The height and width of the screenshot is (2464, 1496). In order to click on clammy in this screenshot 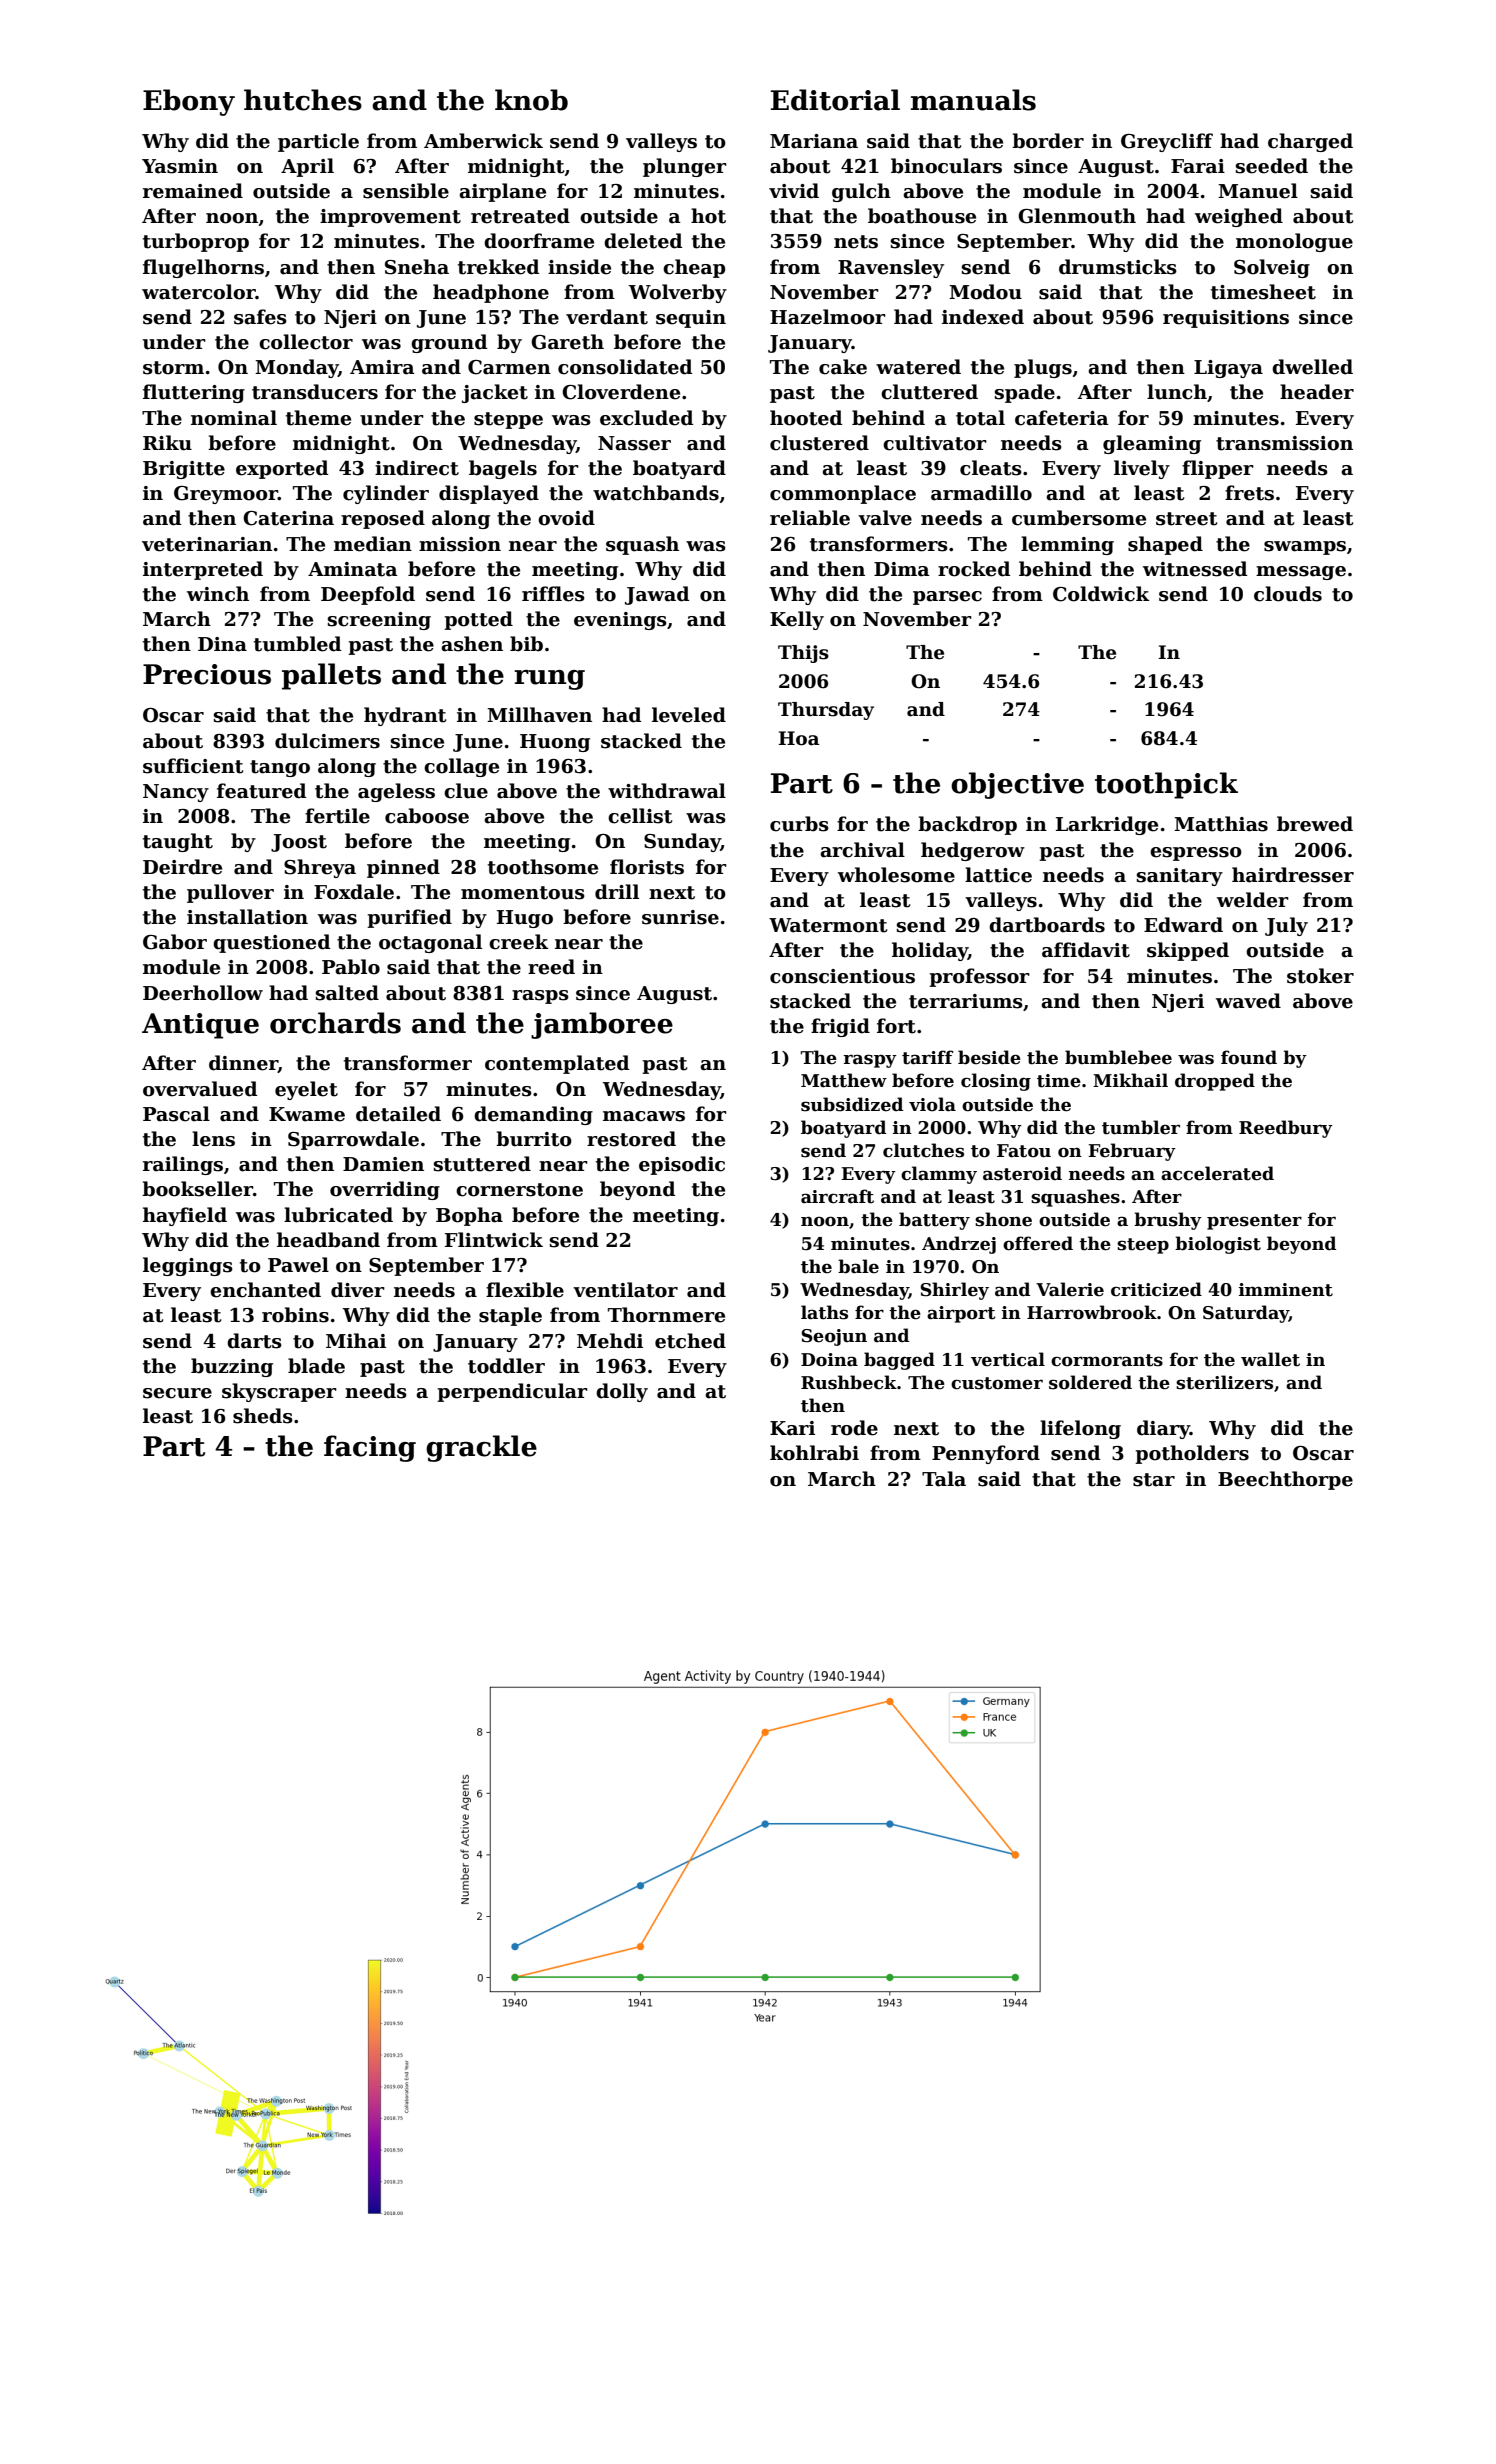, I will do `click(939, 1175)`.
